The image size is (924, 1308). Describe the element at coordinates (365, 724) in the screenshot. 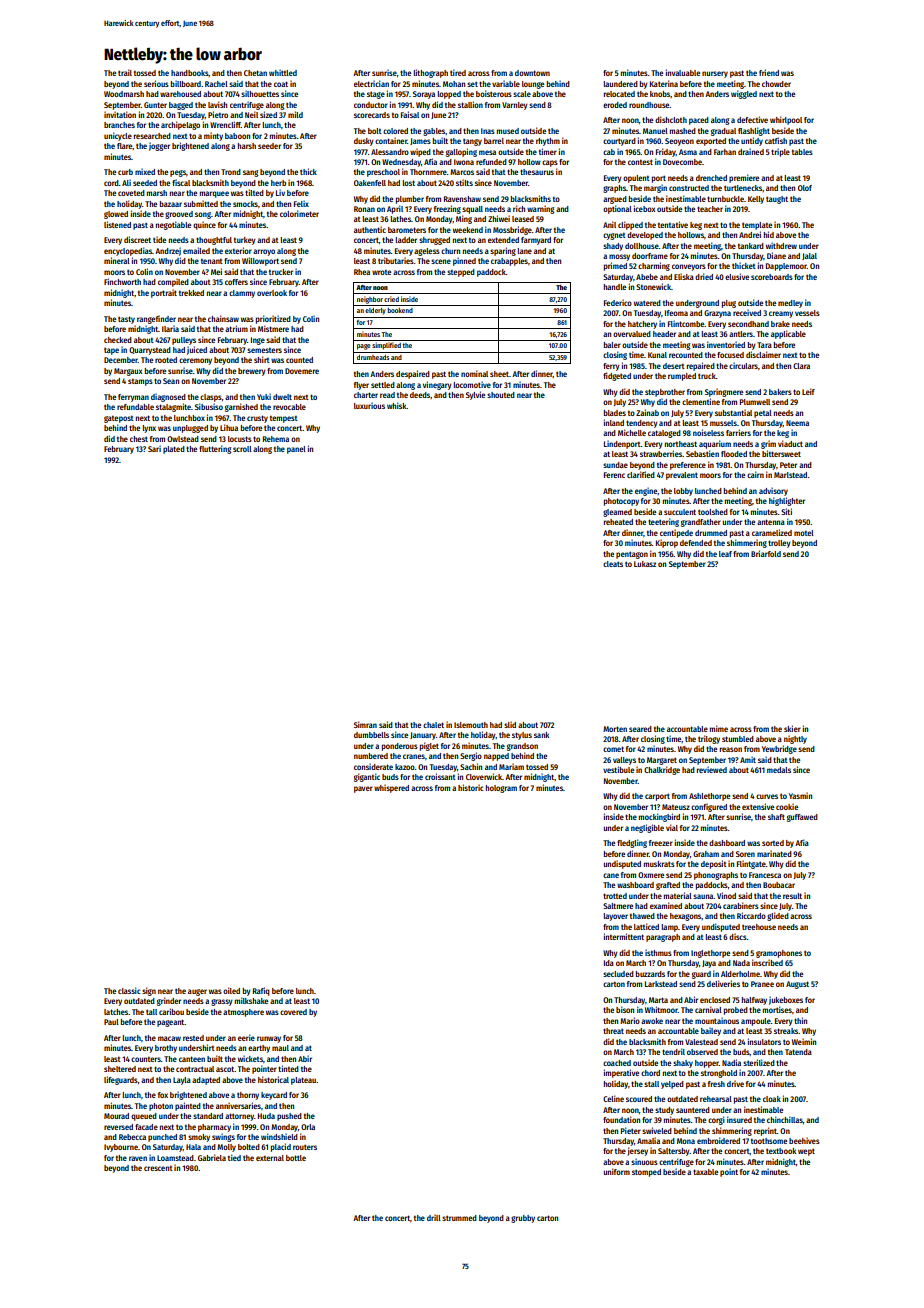

I see `Simran` at that location.
